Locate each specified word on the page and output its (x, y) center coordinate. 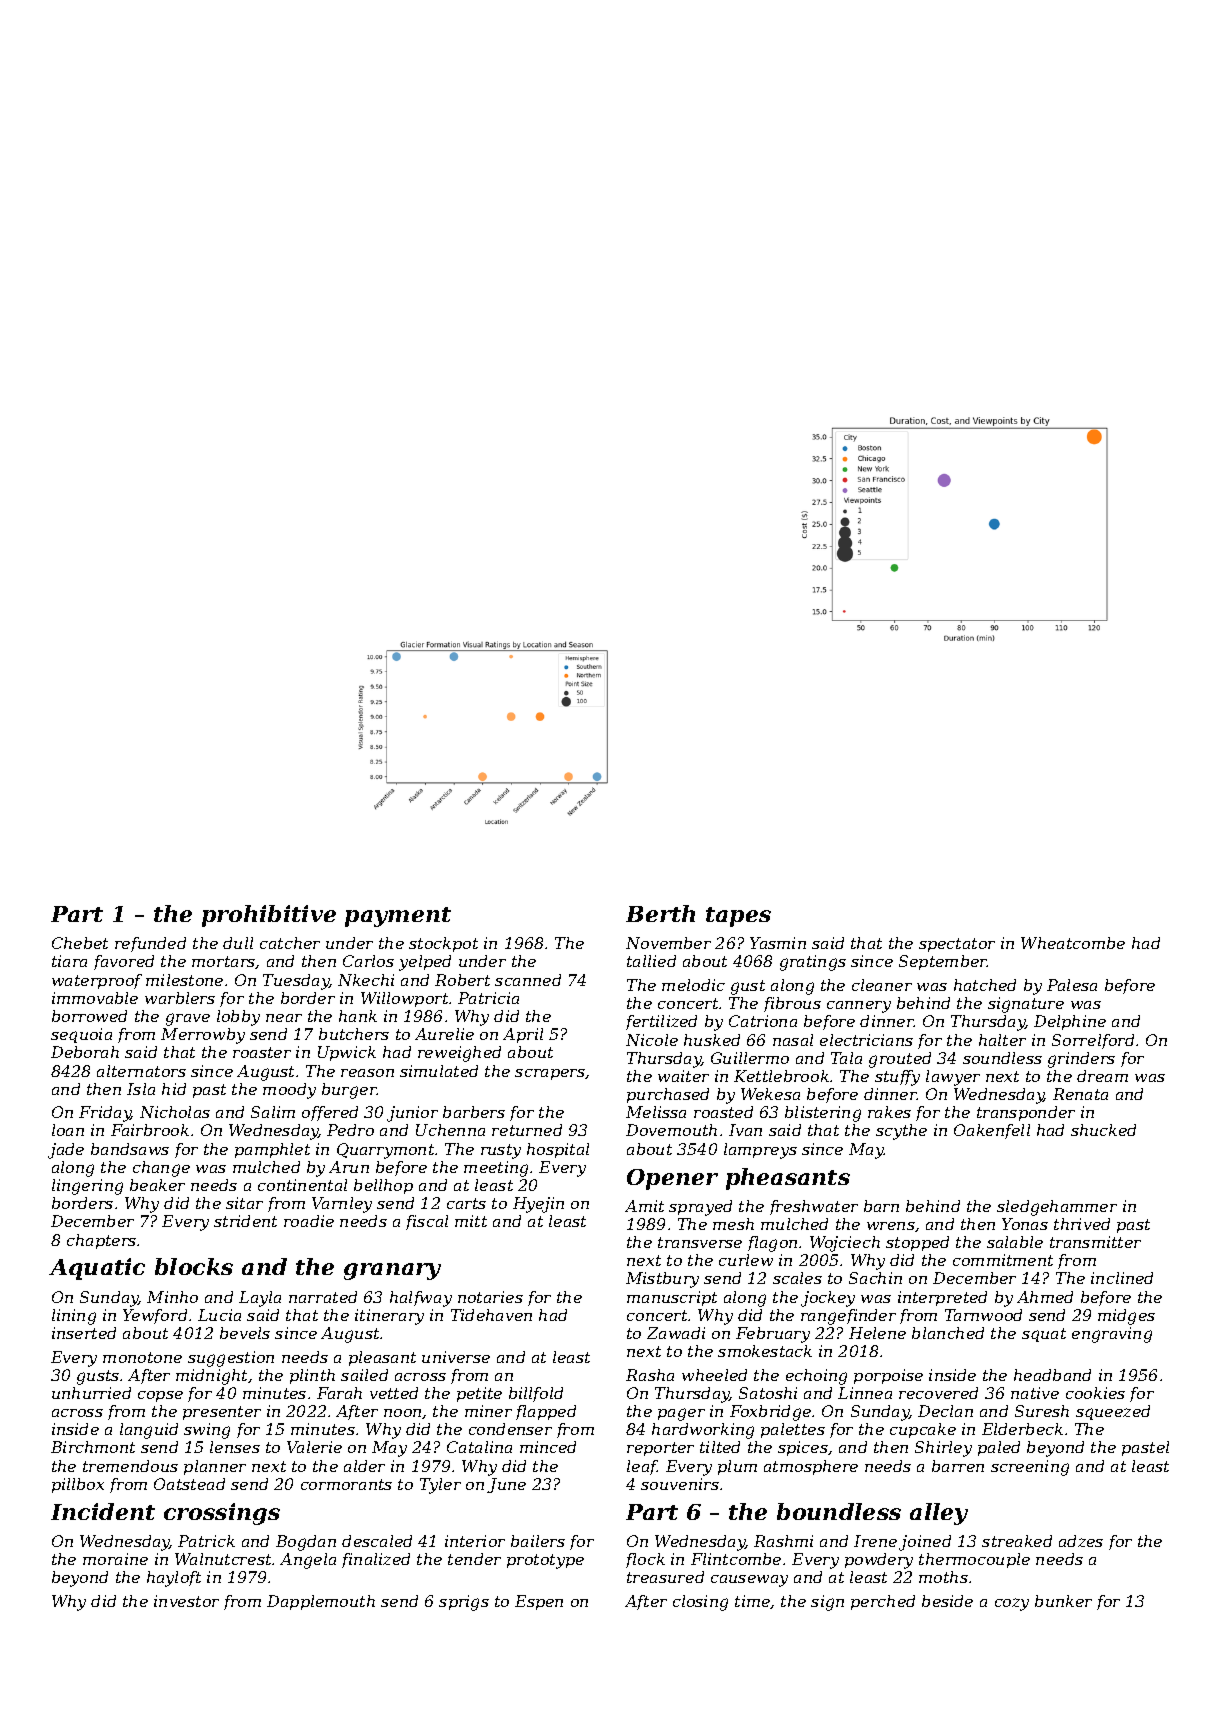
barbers (474, 1112)
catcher (290, 943)
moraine (115, 1559)
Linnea (865, 1393)
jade (66, 1151)
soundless (1002, 1058)
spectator (957, 945)
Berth (660, 913)
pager (681, 1414)
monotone (142, 1357)
